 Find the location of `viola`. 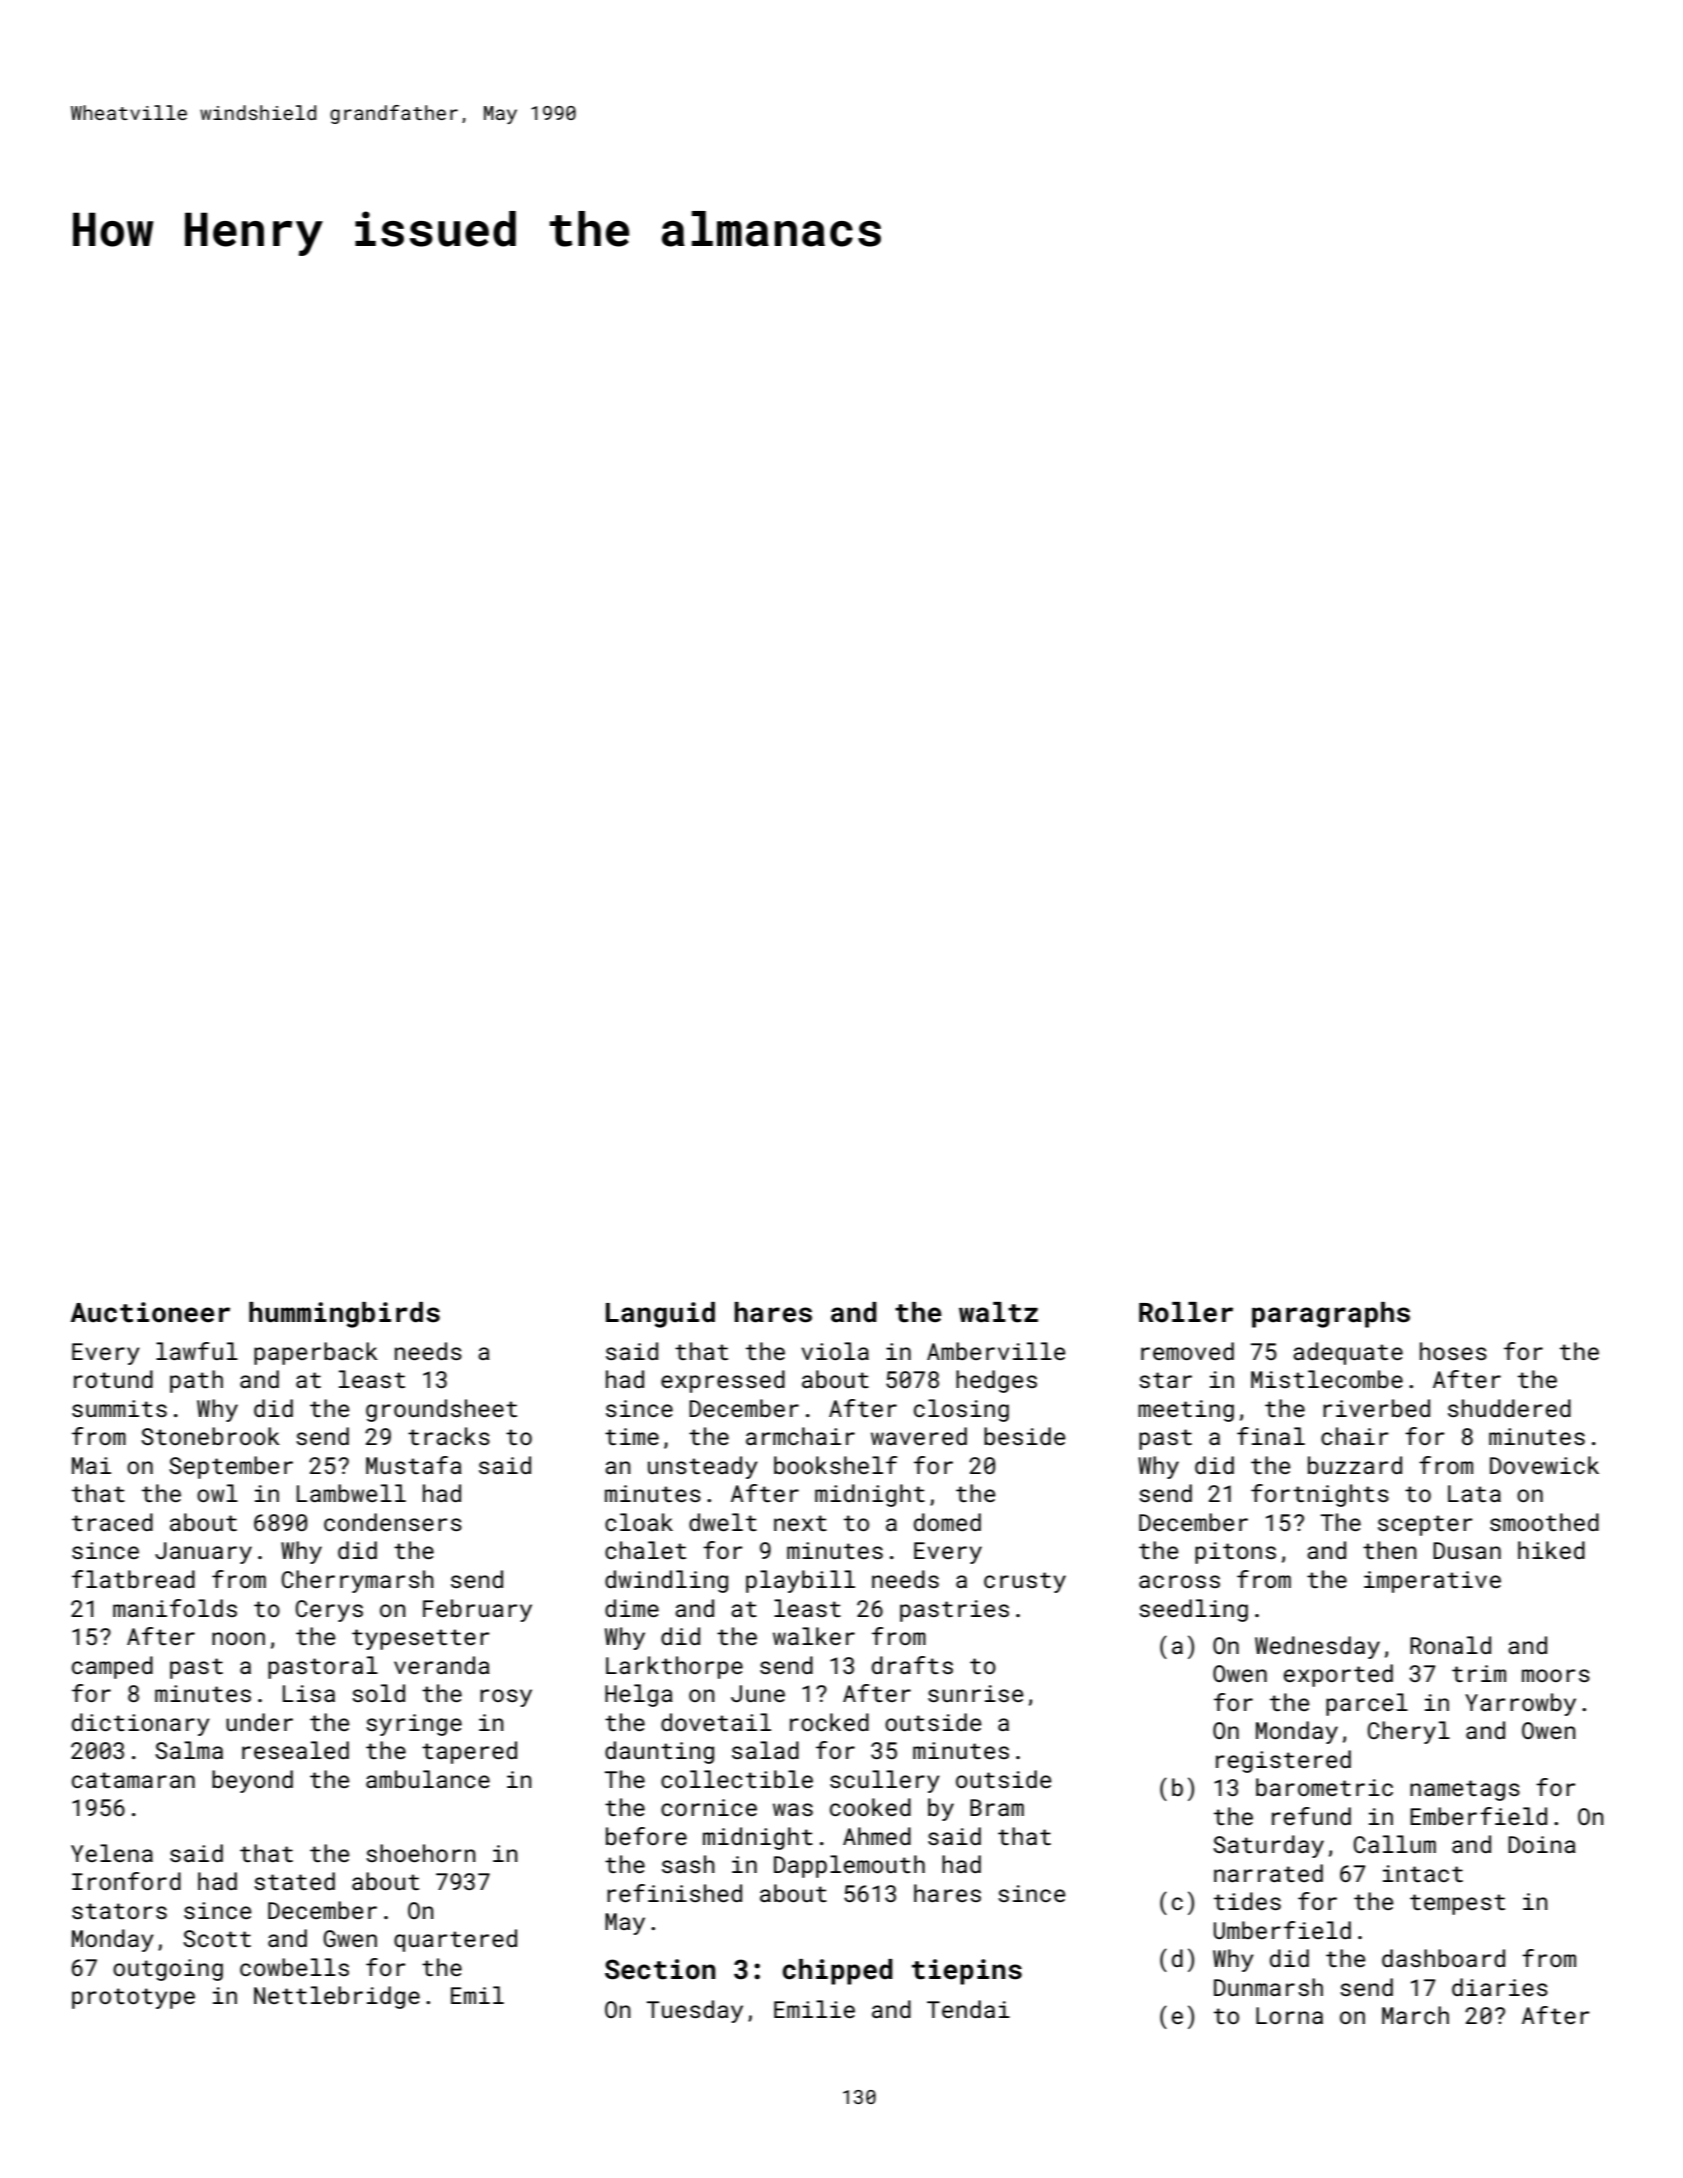

viola is located at coordinates (835, 1351).
